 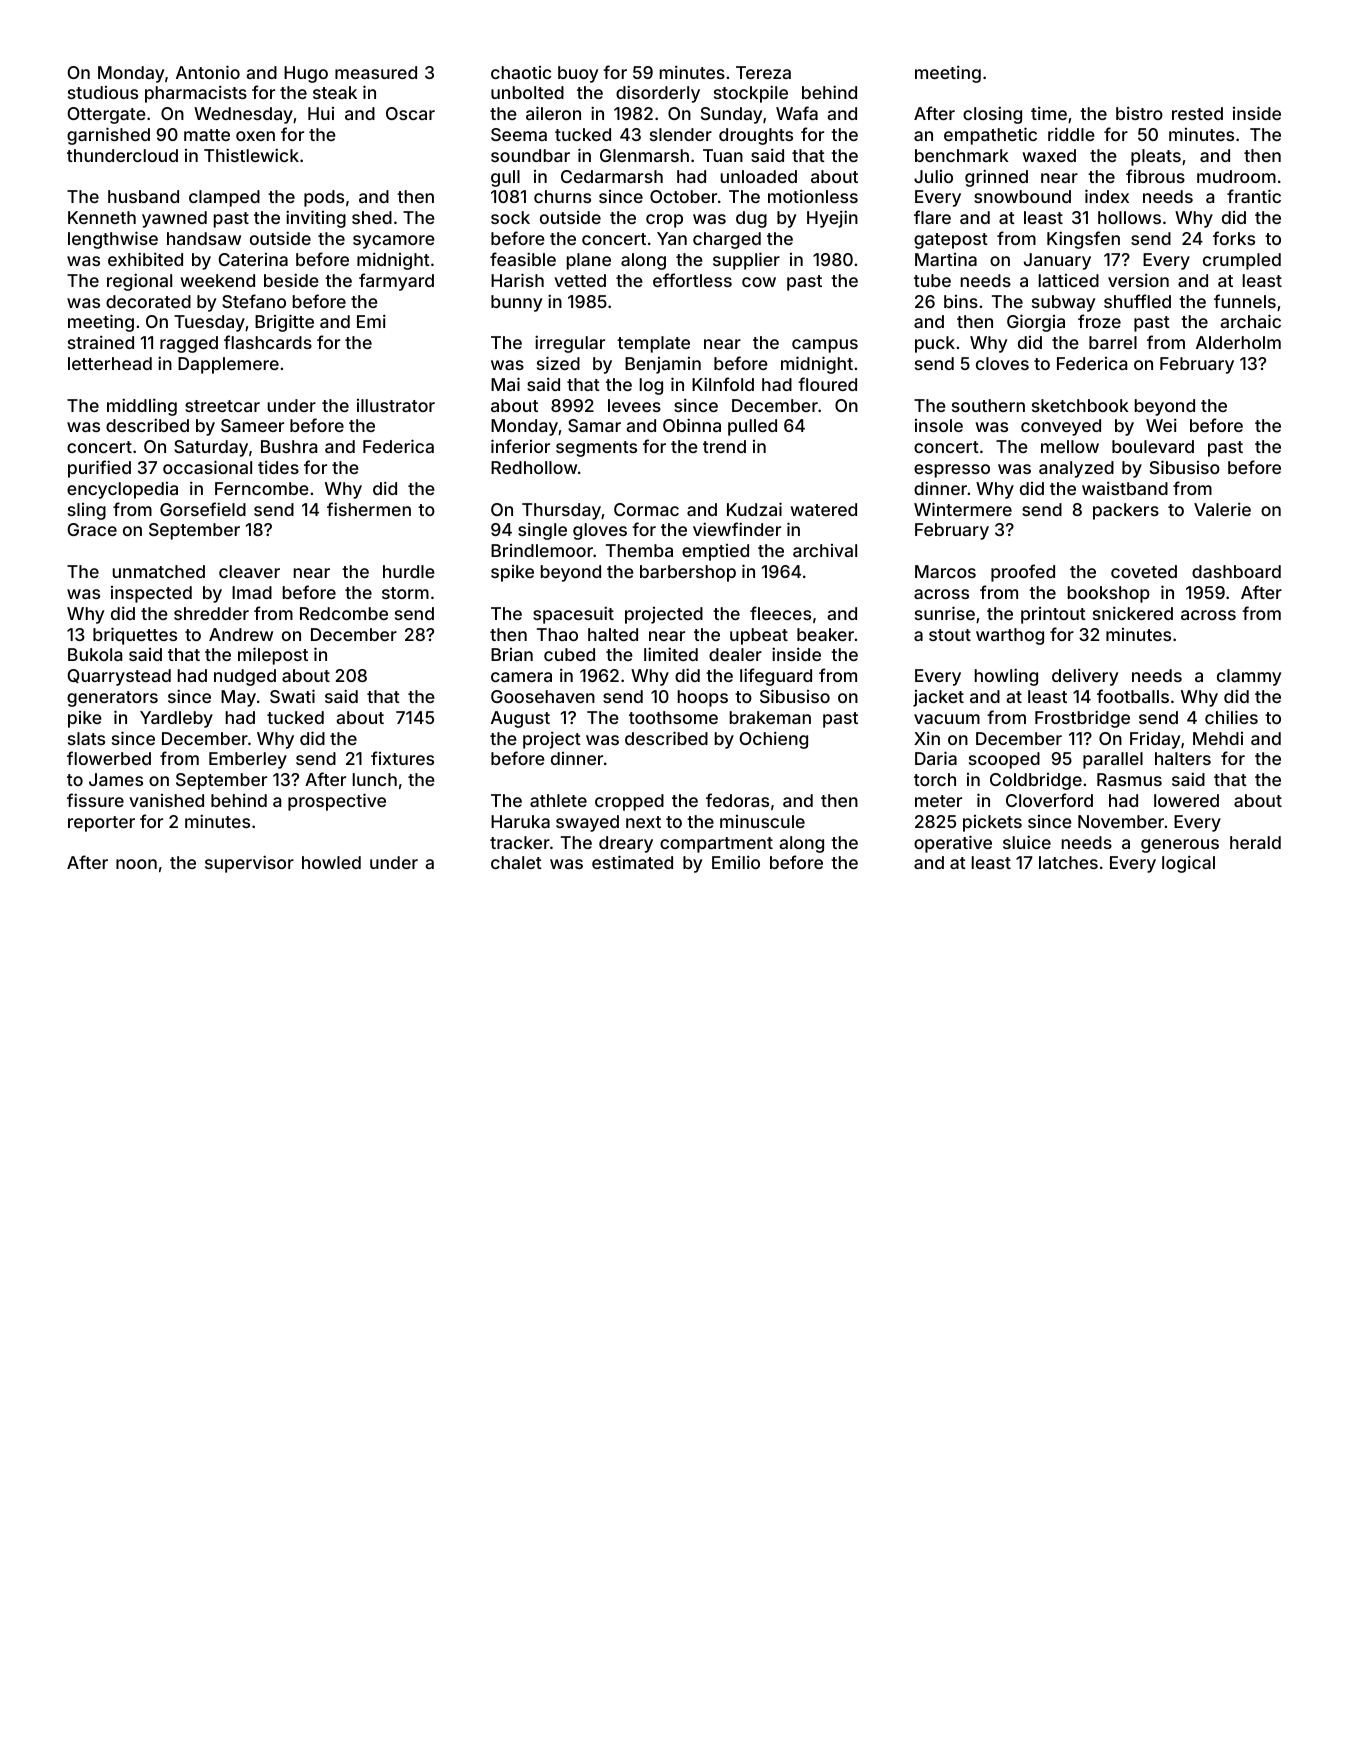 What do you see at coordinates (646, 509) in the screenshot?
I see `Cormac` at bounding box center [646, 509].
